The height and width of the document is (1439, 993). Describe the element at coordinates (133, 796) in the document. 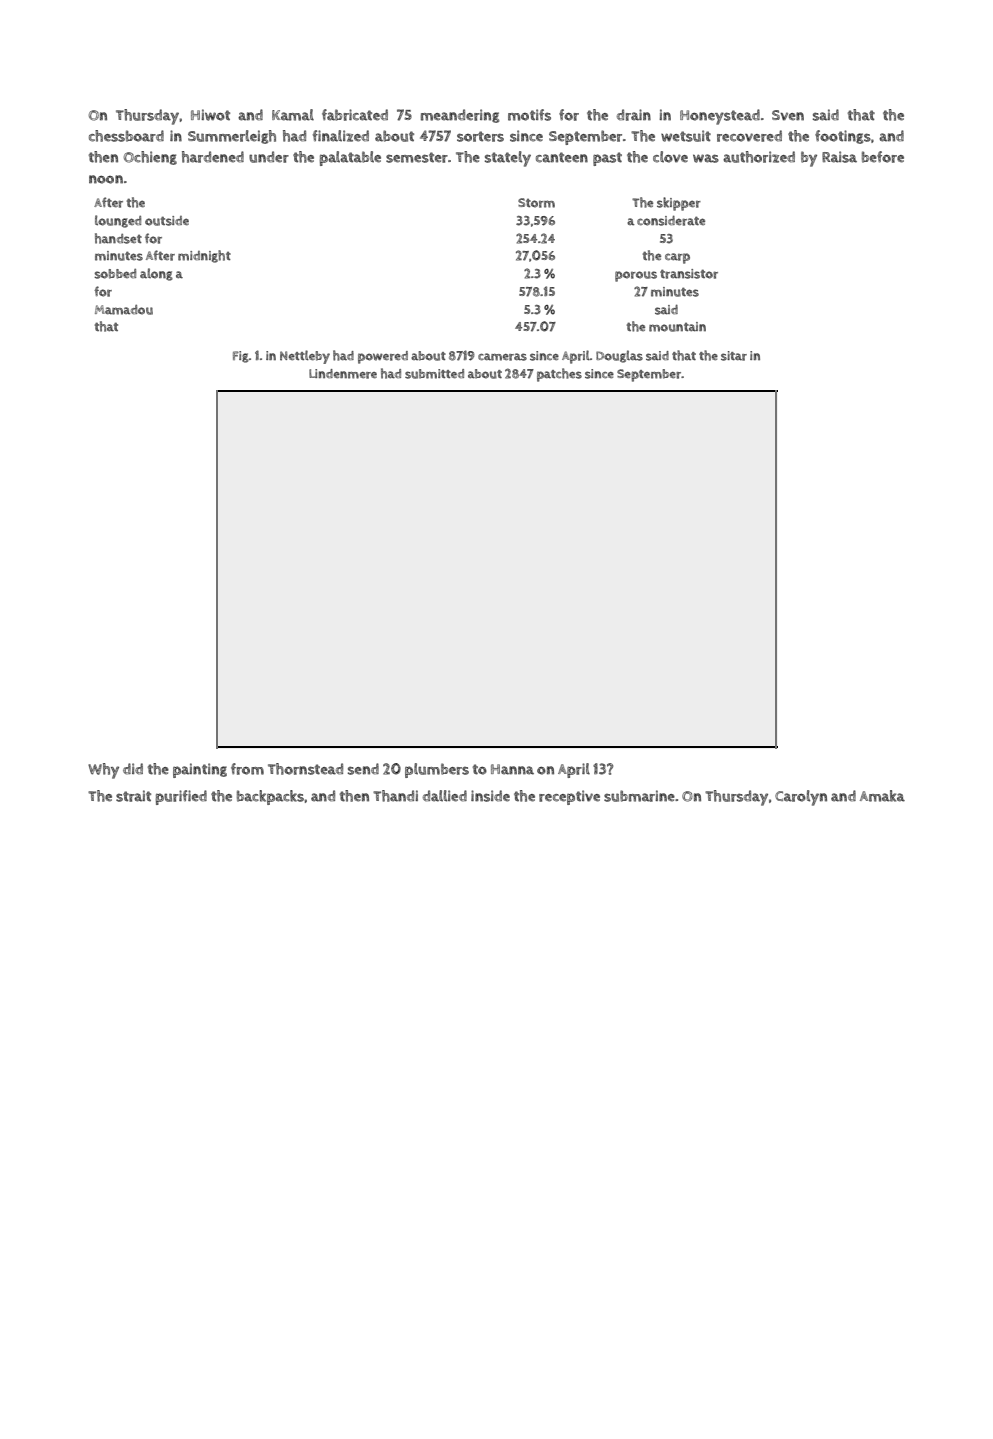

I see `strait` at that location.
